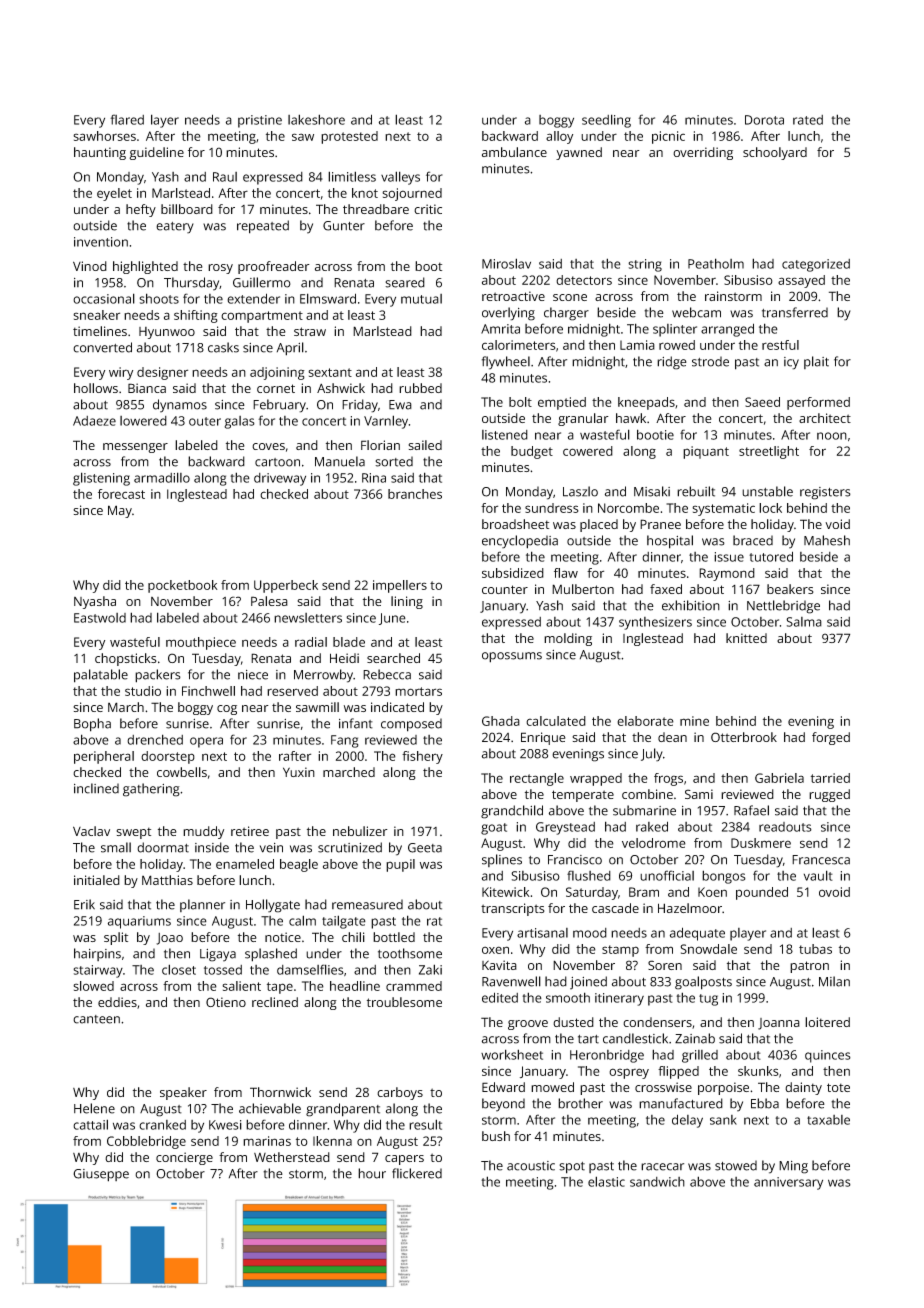  I want to click on branches, so click(415, 494).
